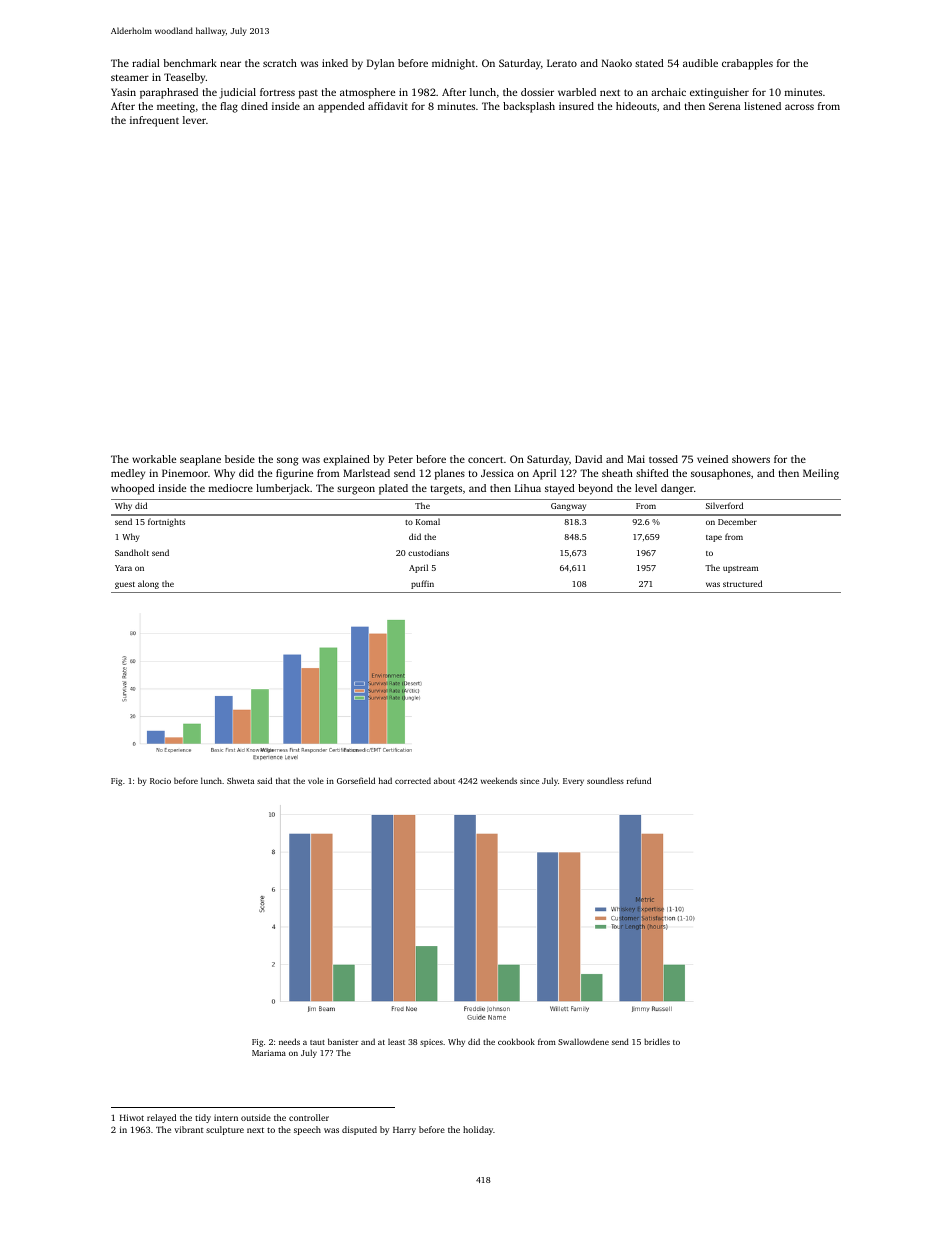 The width and height of the screenshot is (952, 1233). What do you see at coordinates (821, 474) in the screenshot?
I see `Meiling` at bounding box center [821, 474].
